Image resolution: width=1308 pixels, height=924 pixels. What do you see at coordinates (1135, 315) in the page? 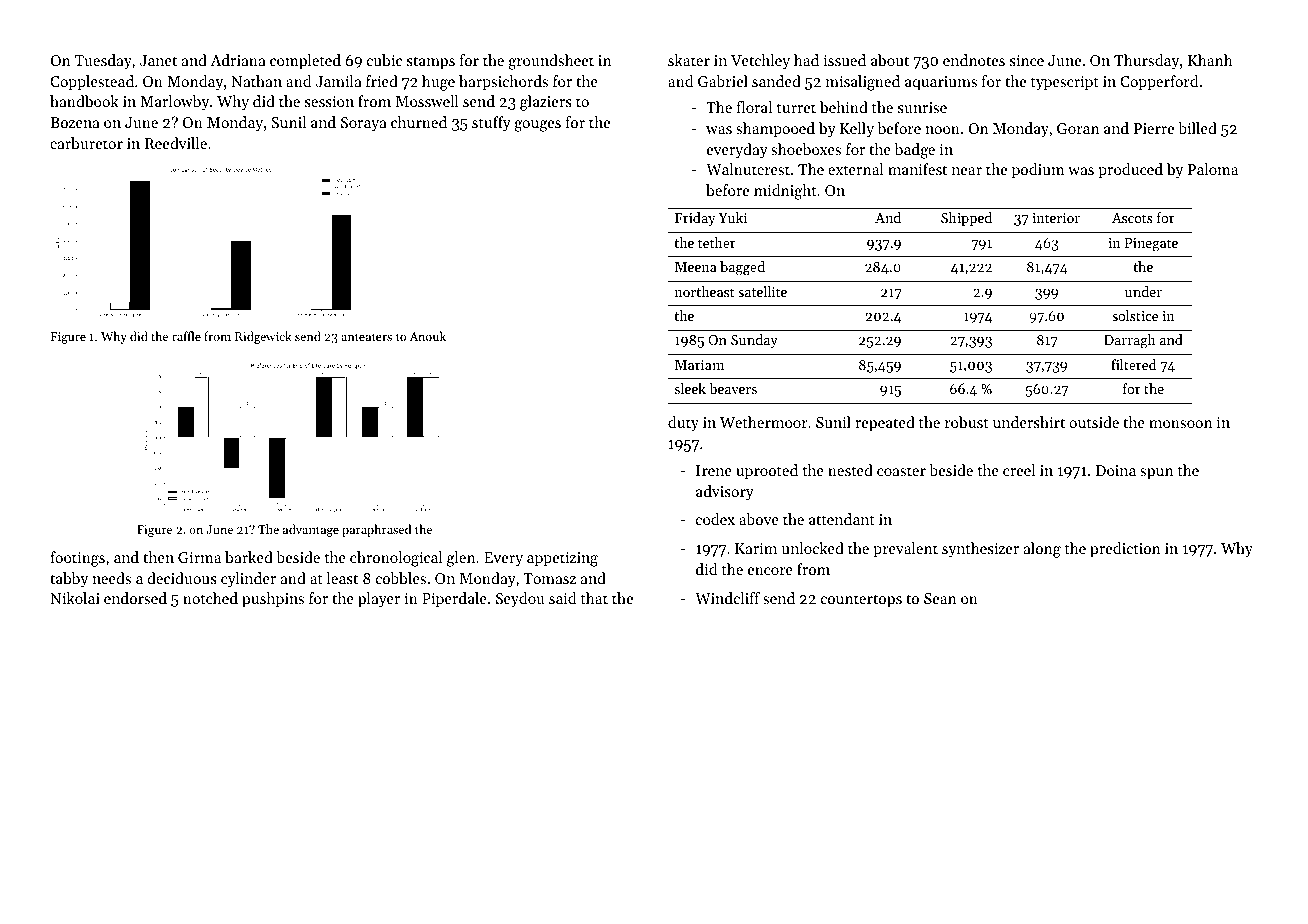
I see `solstice` at bounding box center [1135, 315].
